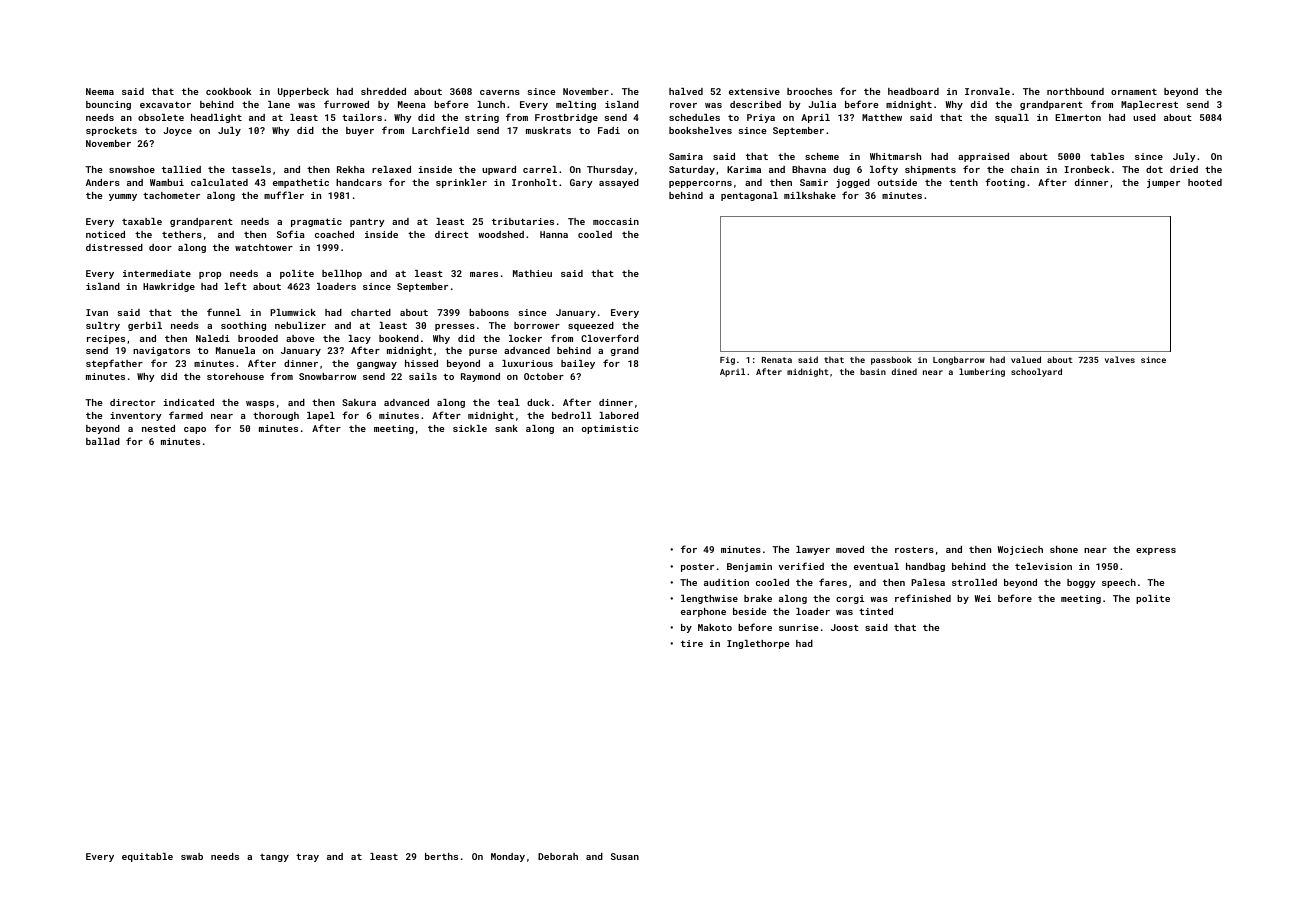  What do you see at coordinates (192, 856) in the document?
I see `swab` at bounding box center [192, 856].
